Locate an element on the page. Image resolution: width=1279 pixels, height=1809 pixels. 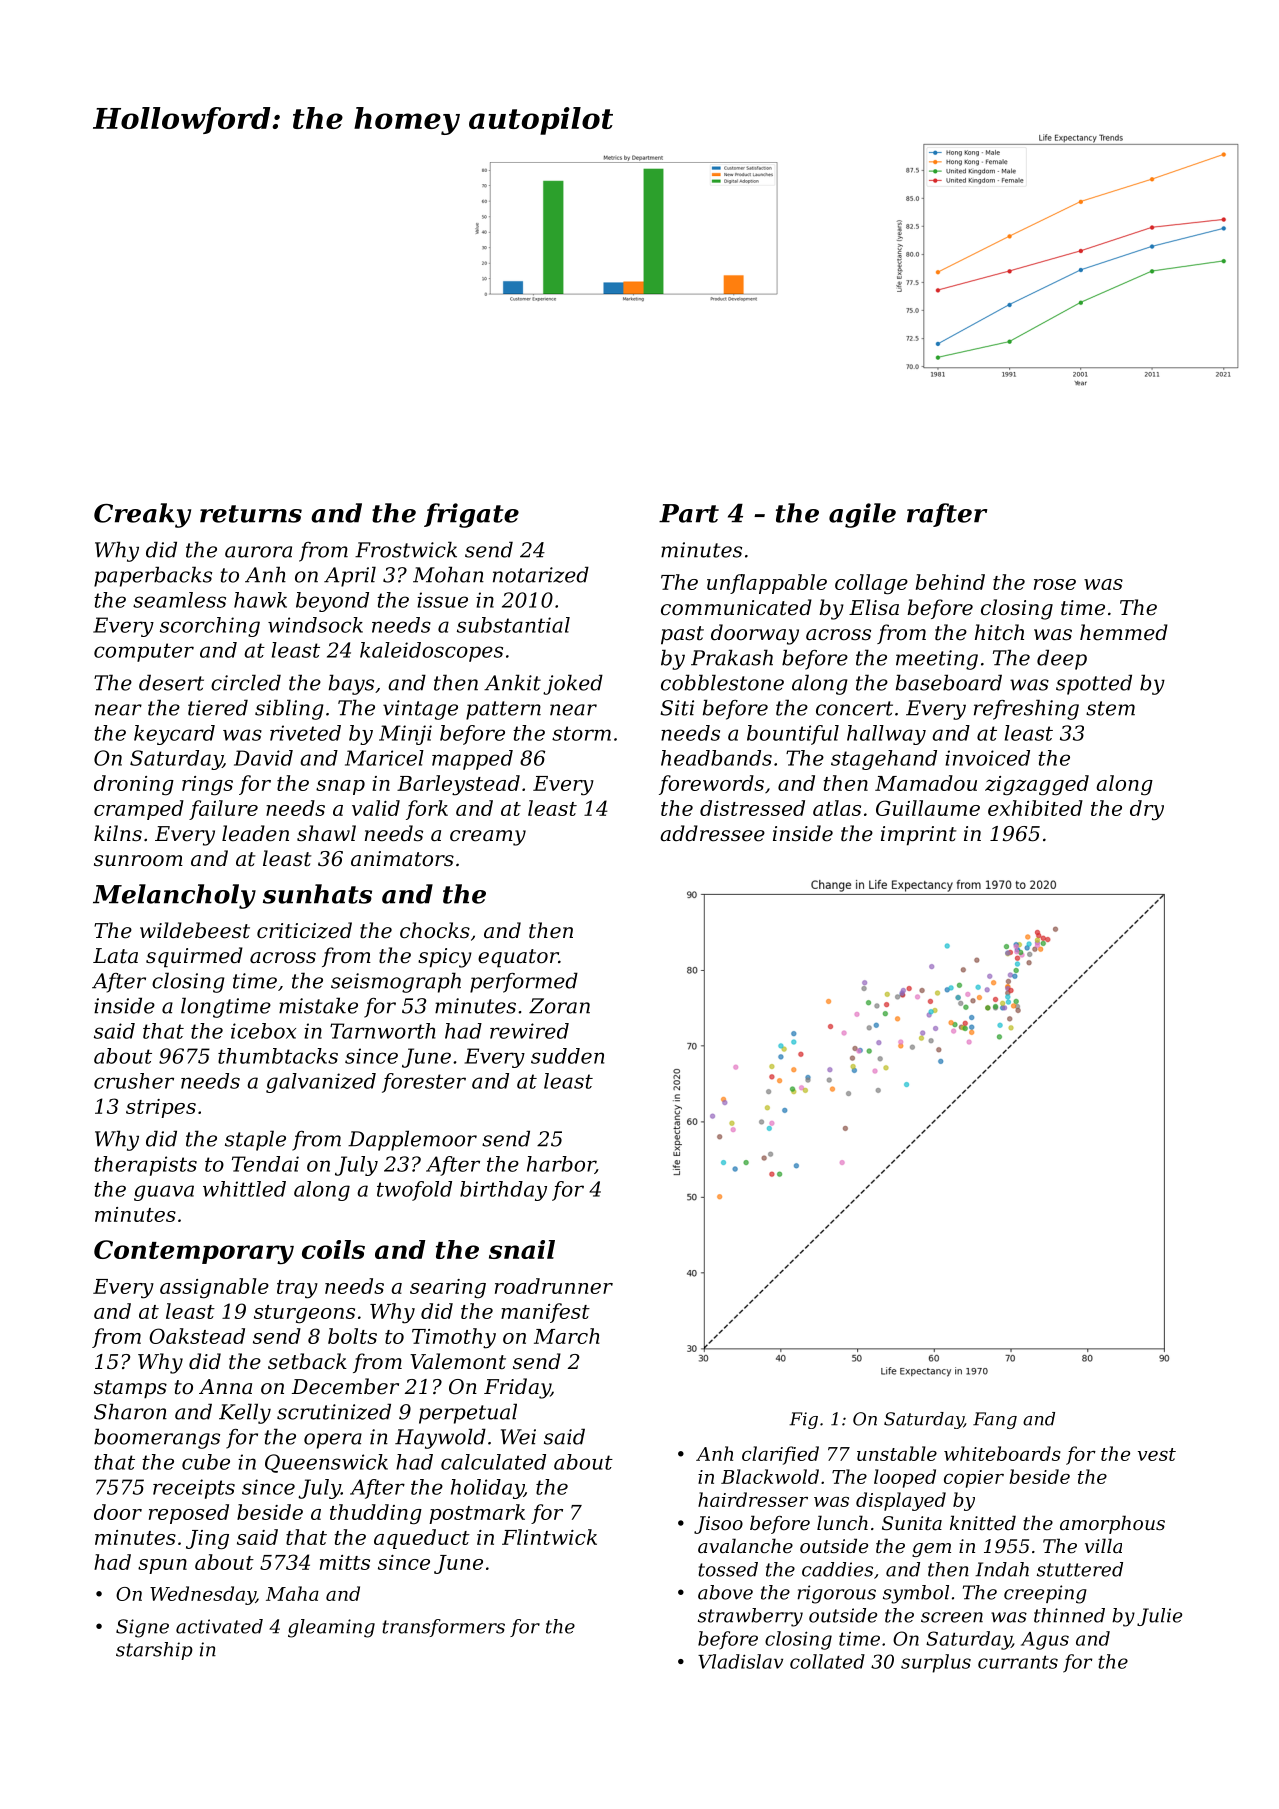
wildebeest is located at coordinates (195, 930).
